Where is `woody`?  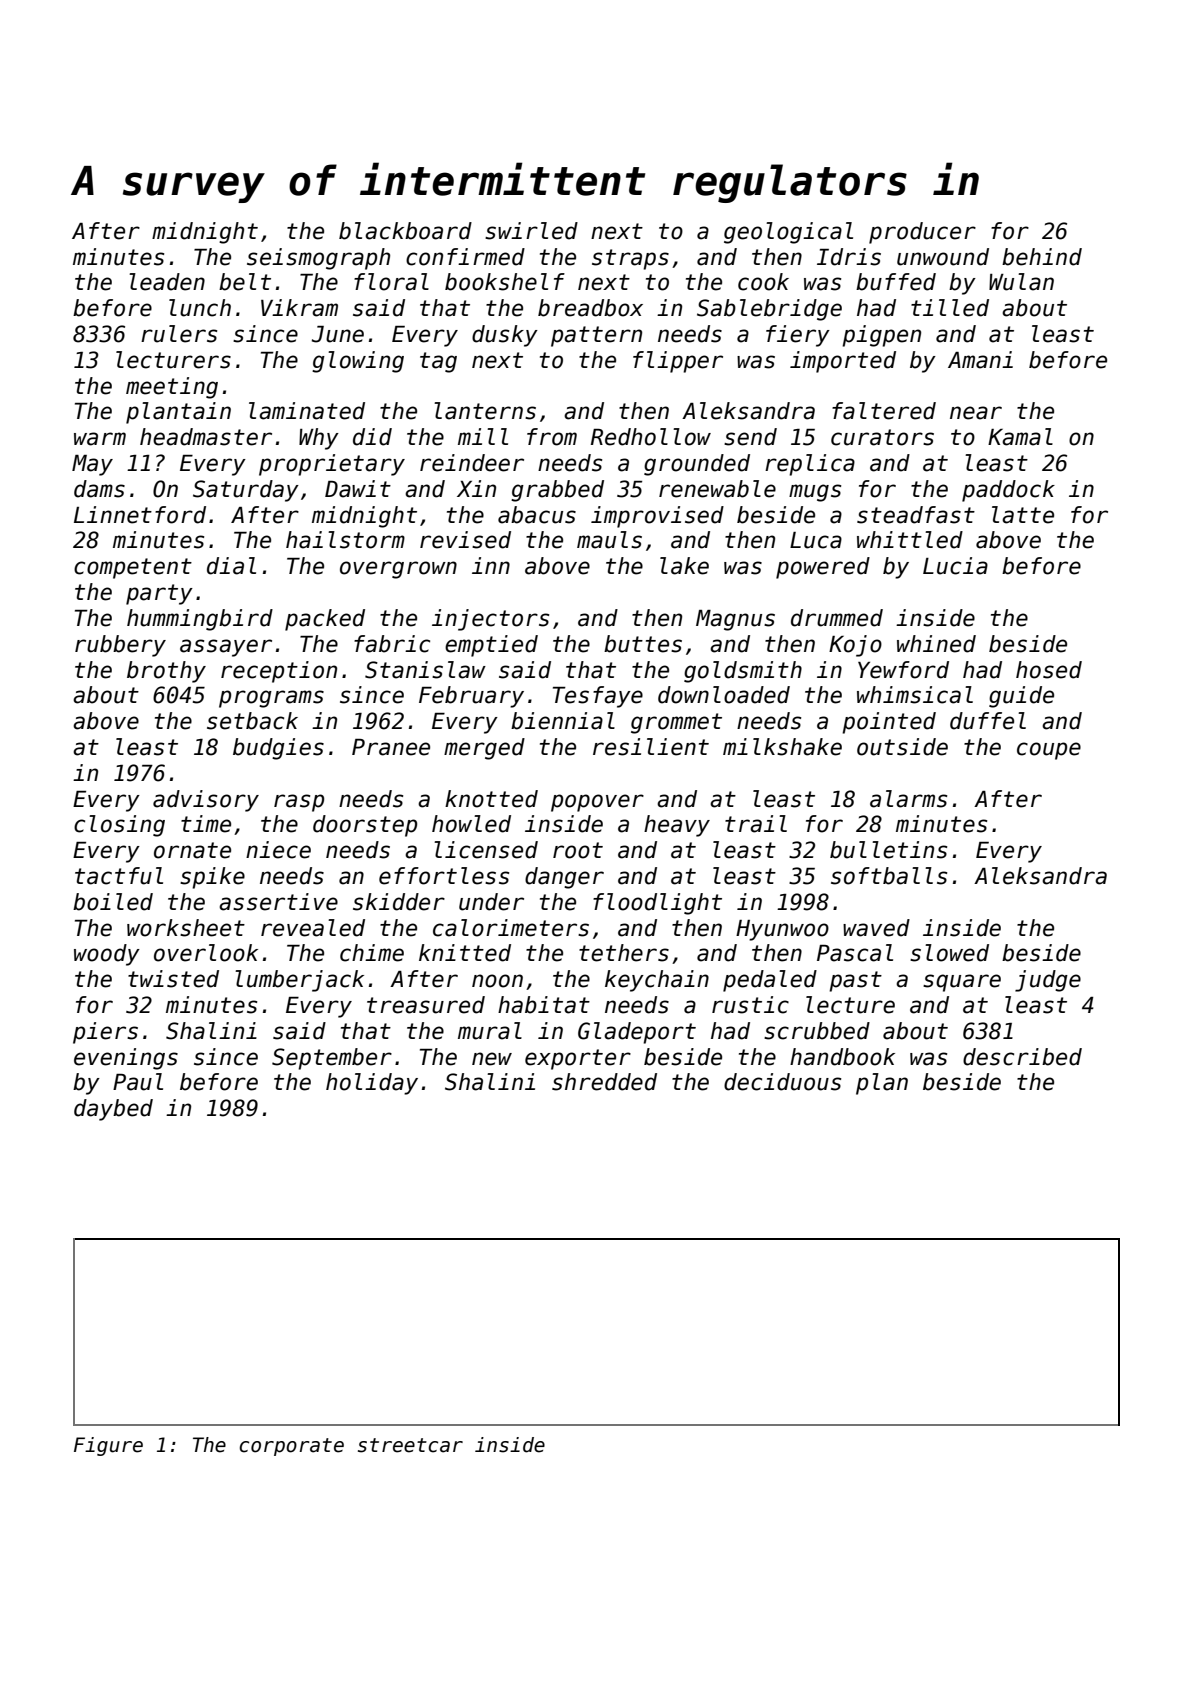
woody is located at coordinates (107, 955).
